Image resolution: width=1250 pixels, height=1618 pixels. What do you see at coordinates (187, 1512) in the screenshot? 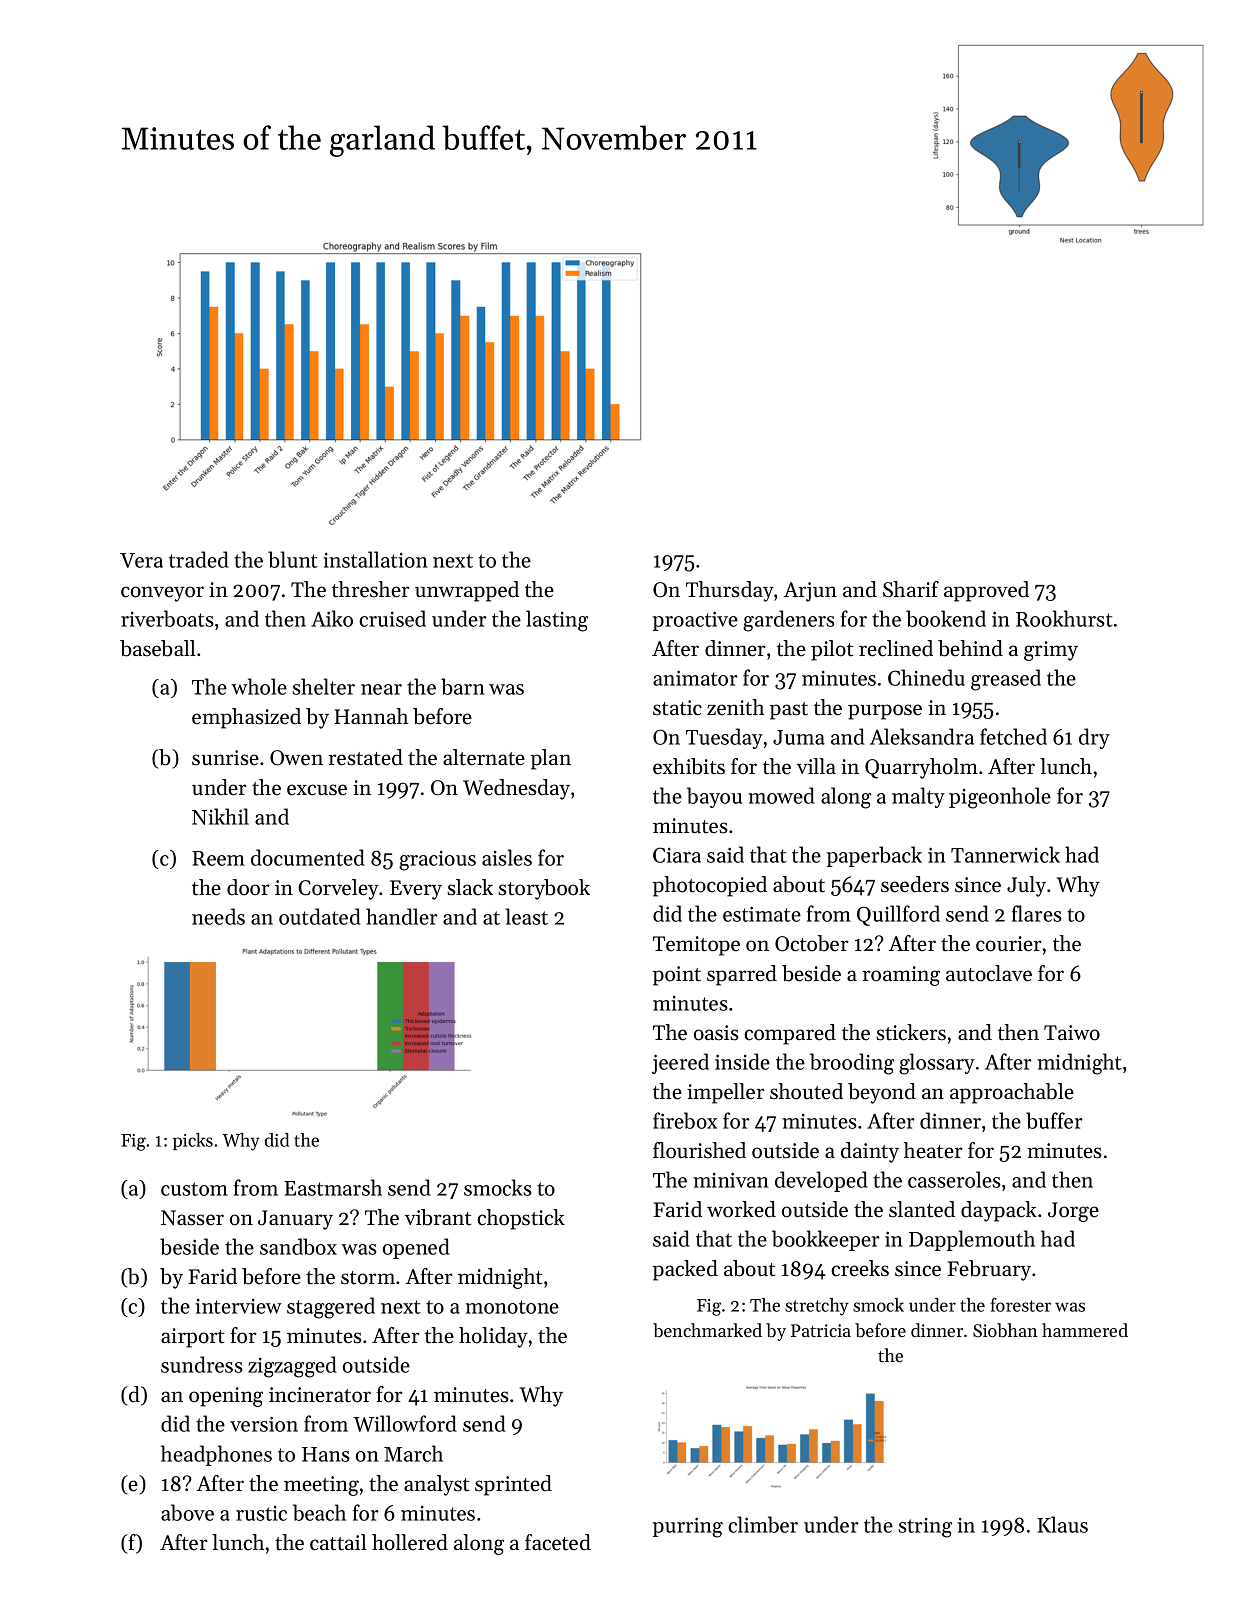
I see `above` at bounding box center [187, 1512].
